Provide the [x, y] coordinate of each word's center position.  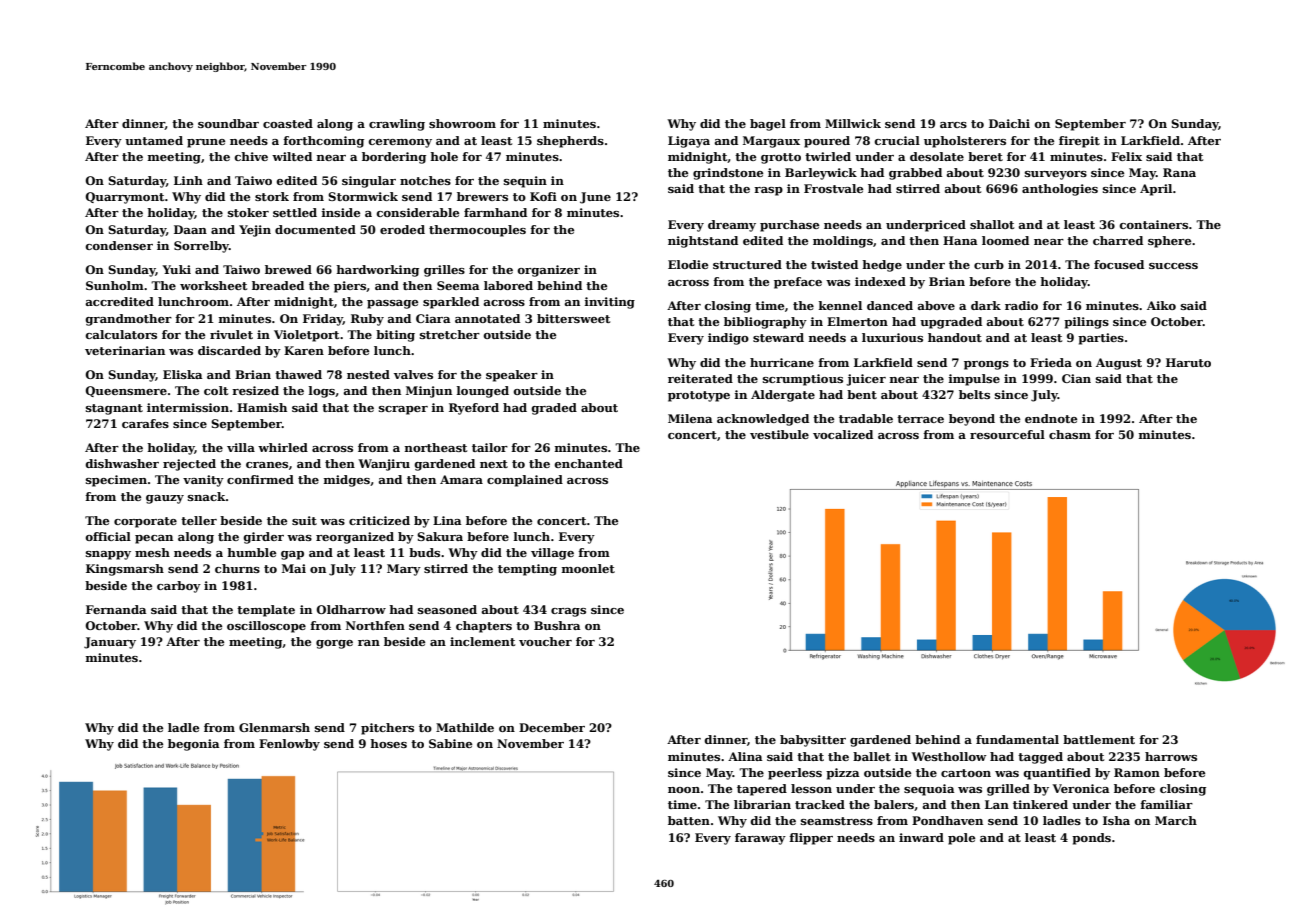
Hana [960, 240]
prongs [986, 365]
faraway [760, 839]
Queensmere [126, 391]
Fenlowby [289, 745]
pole [961, 839]
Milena [690, 418]
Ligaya [689, 142]
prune [206, 143]
